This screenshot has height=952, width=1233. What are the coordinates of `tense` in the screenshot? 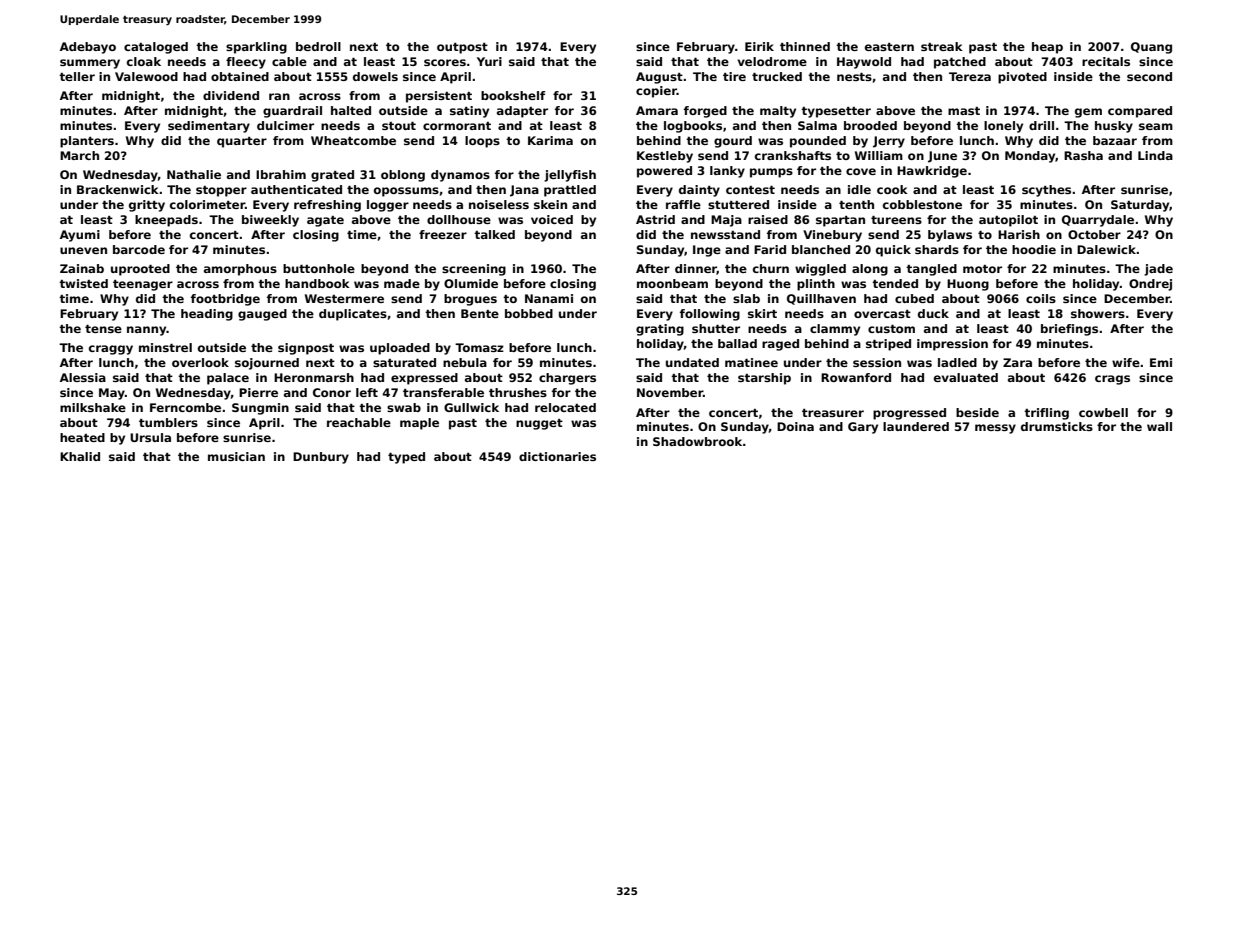 It's located at (103, 329).
